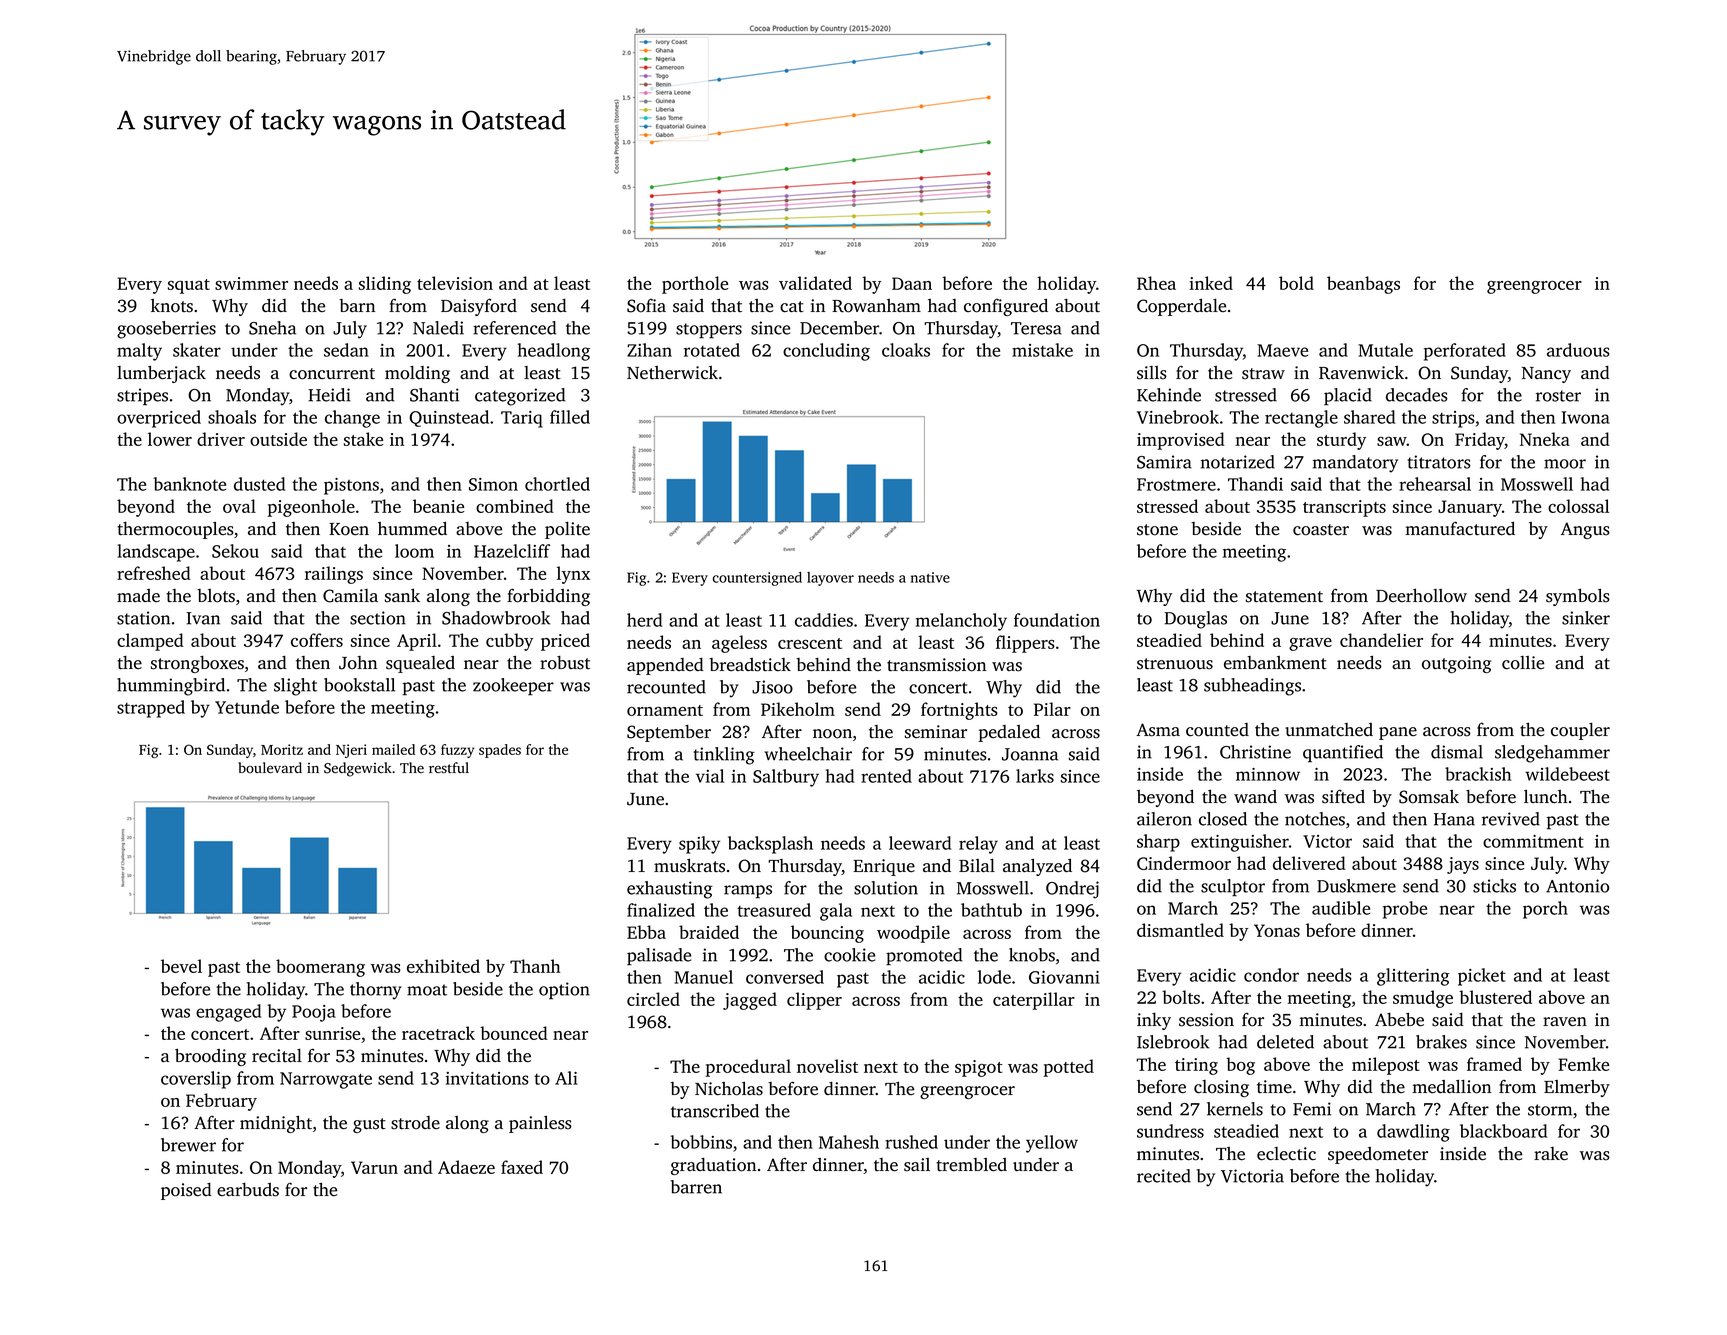 This page has height=1335, width=1727. What do you see at coordinates (1169, 395) in the page?
I see `Kehinde` at bounding box center [1169, 395].
